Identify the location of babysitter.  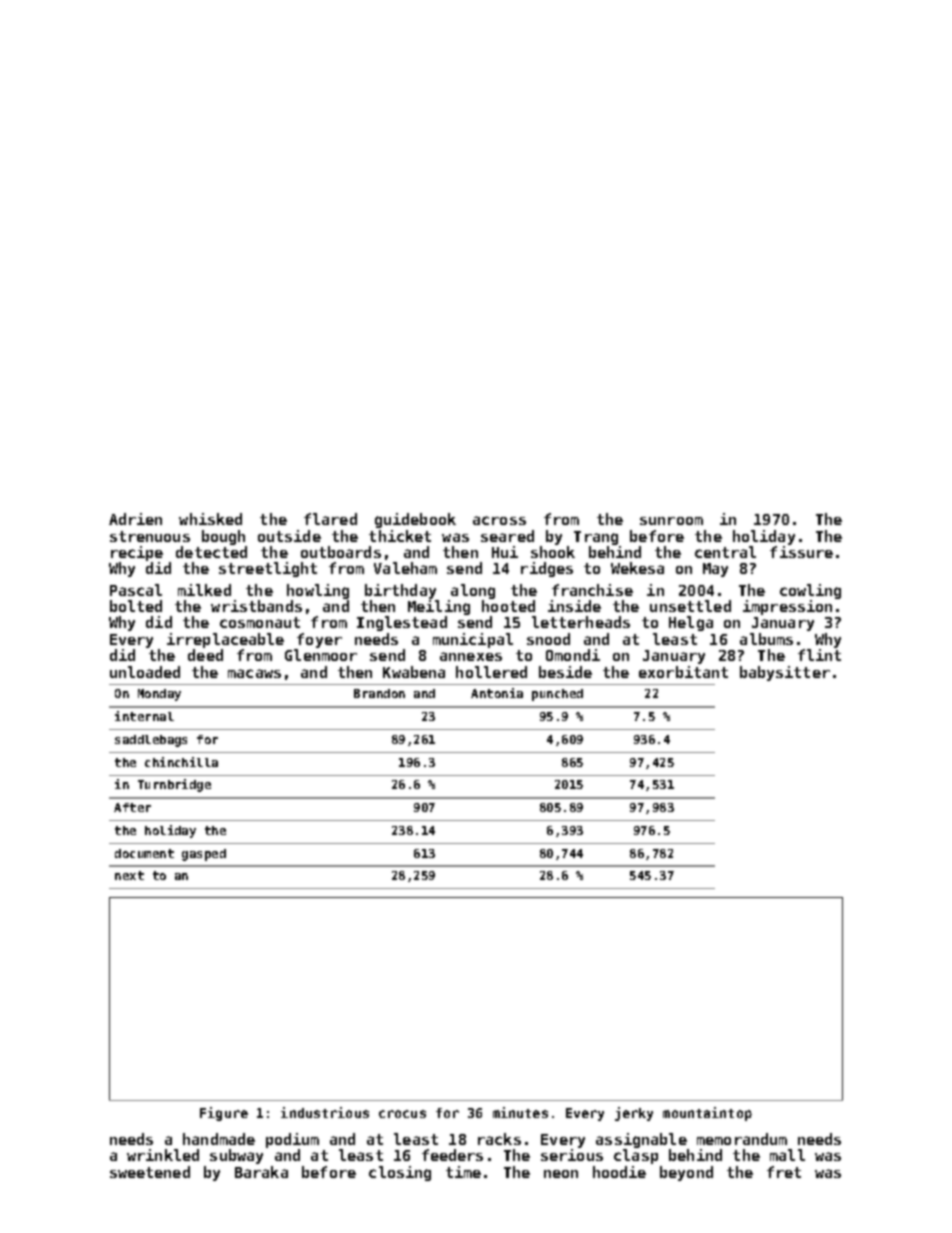
(785, 673).
